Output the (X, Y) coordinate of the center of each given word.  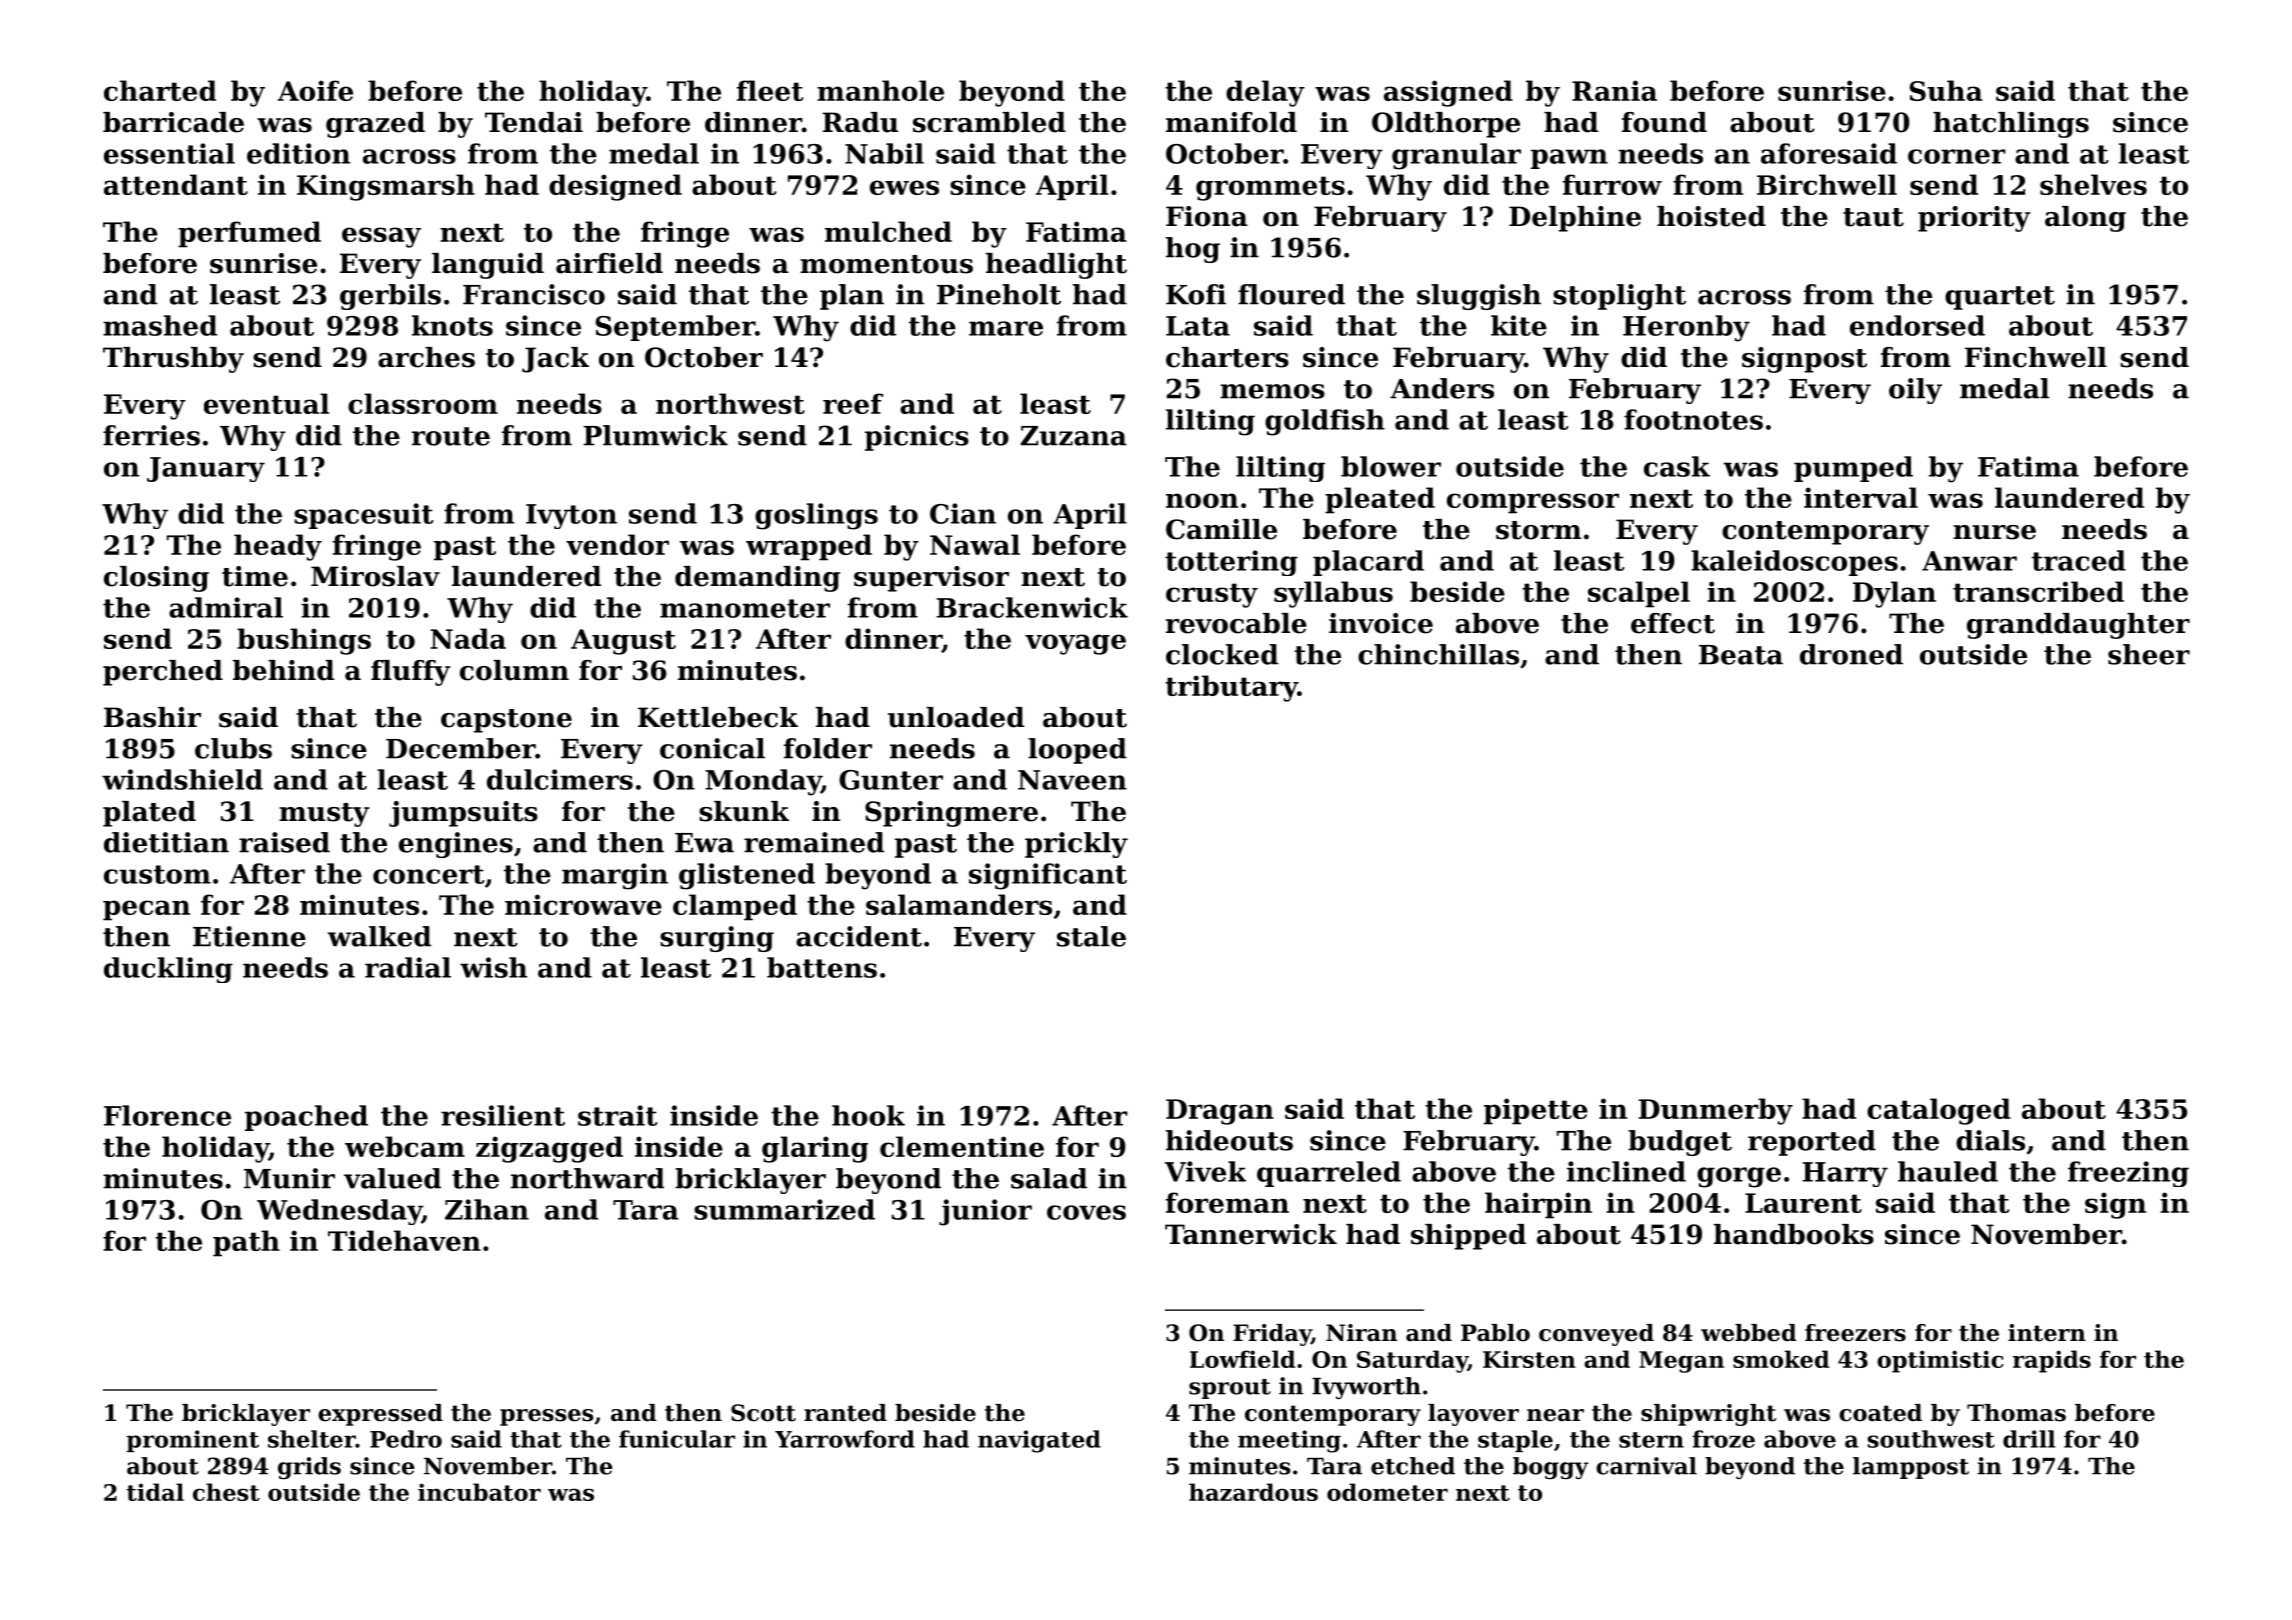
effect (1673, 623)
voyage (1075, 644)
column (514, 670)
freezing (2128, 1174)
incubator (479, 1492)
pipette (1536, 1111)
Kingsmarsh (386, 187)
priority (1974, 219)
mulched (888, 231)
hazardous (1253, 1492)
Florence (167, 1115)
